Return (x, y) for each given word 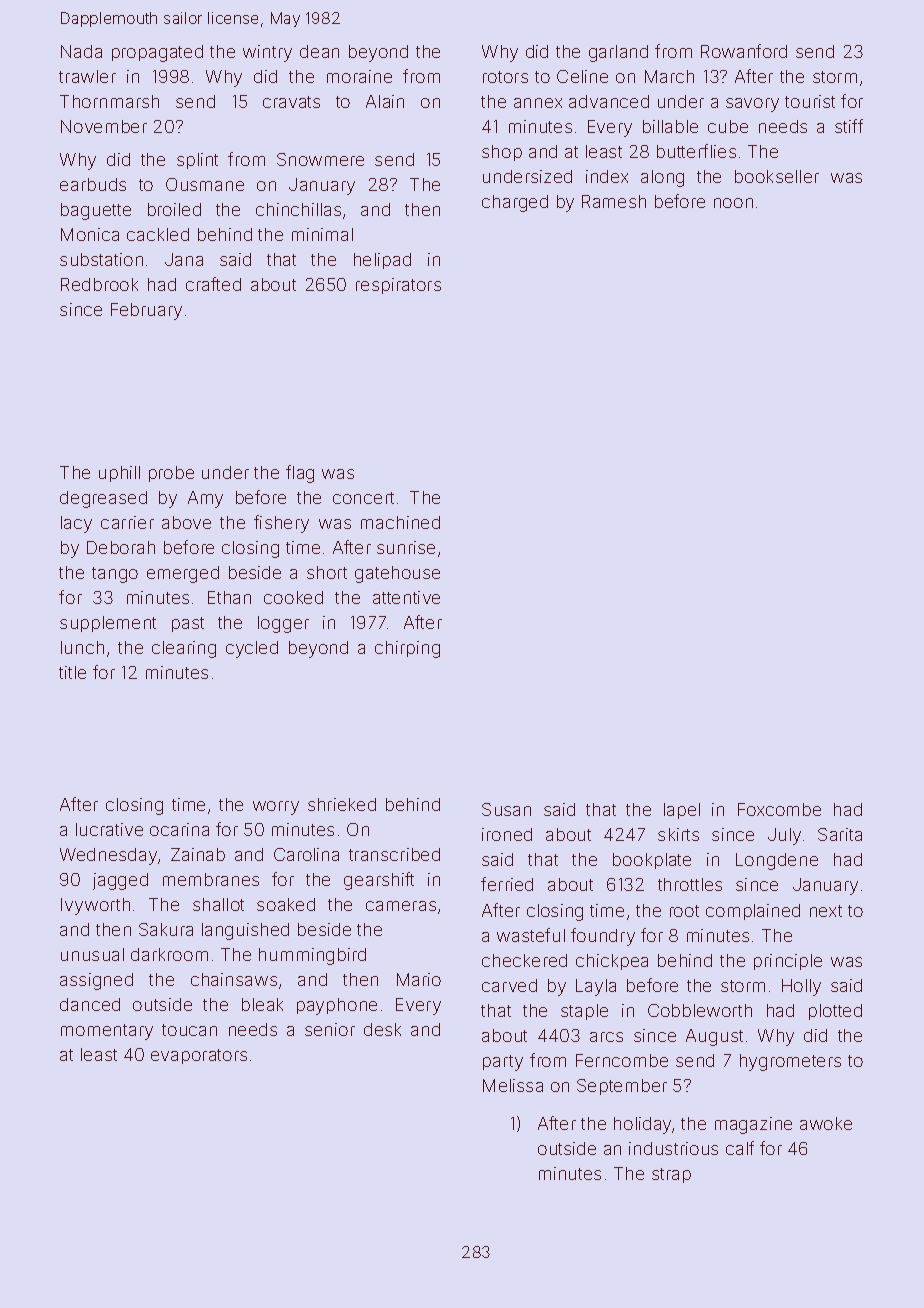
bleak (262, 1004)
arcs (606, 1037)
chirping (407, 649)
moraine (359, 76)
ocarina (179, 829)
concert (363, 498)
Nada (81, 51)
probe (171, 474)
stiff (849, 126)
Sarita (840, 834)
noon (733, 203)
